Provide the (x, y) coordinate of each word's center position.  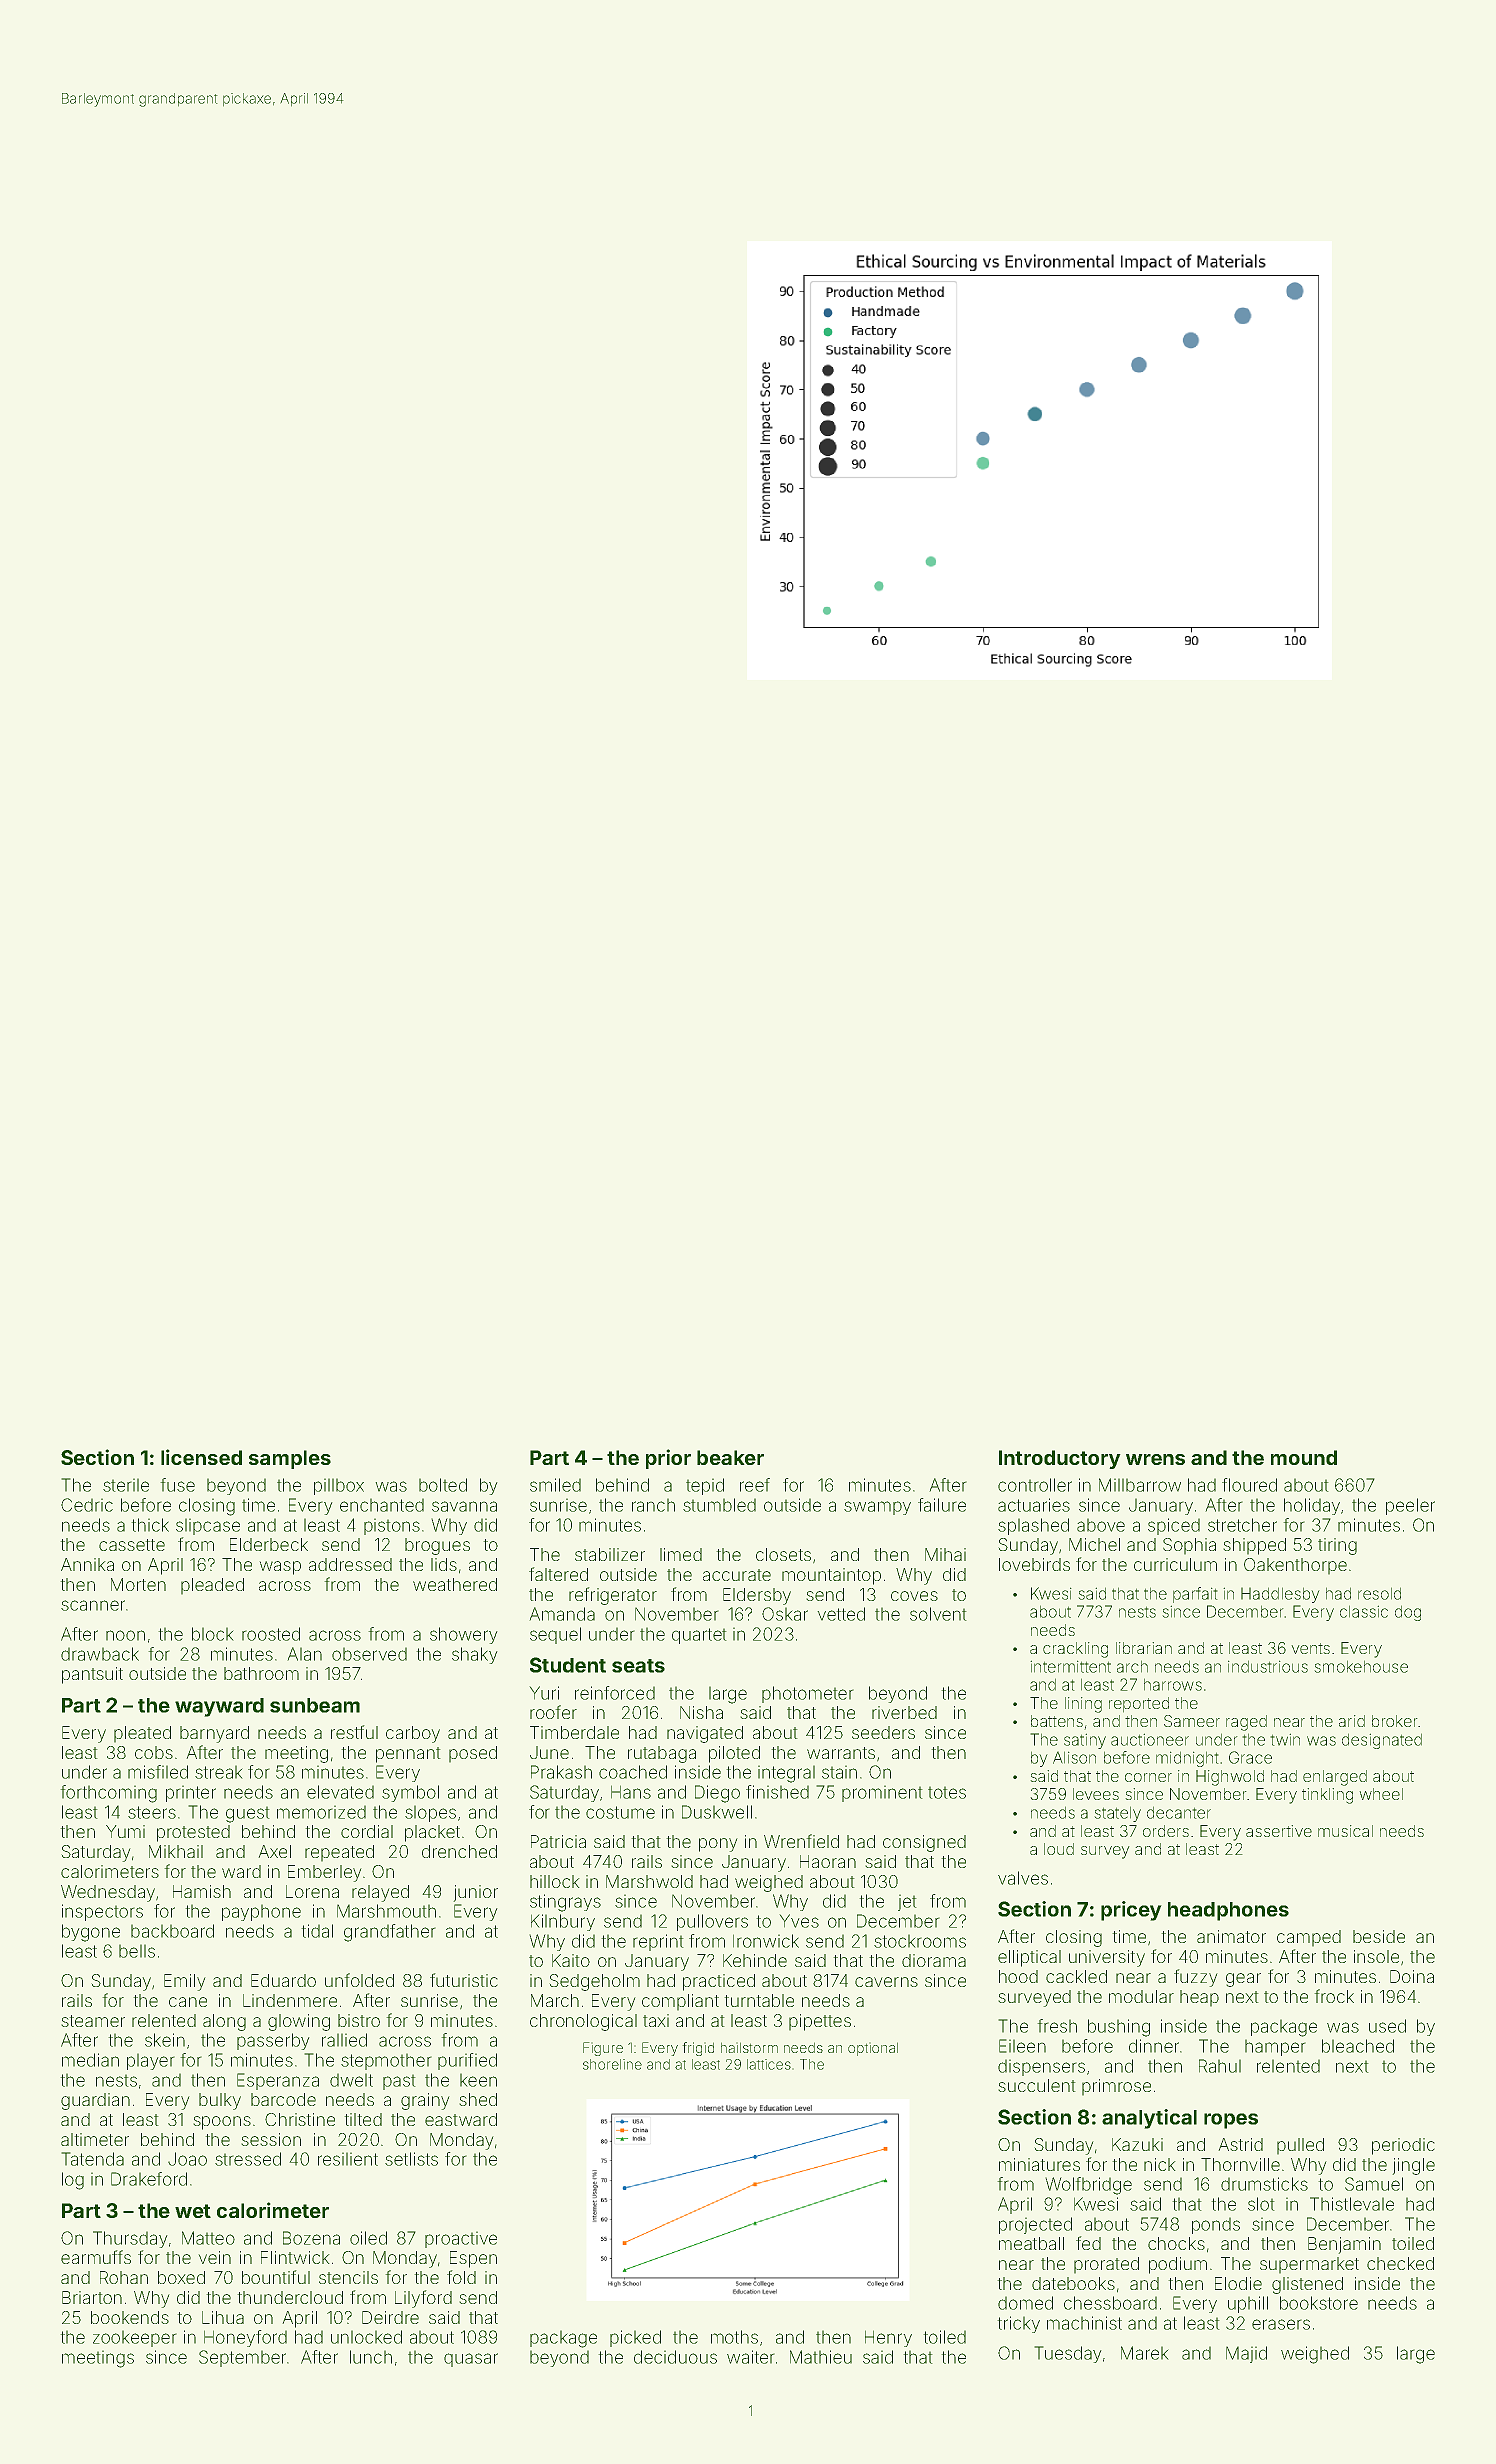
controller (1035, 1485)
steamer (93, 2021)
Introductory (1060, 1459)
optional (873, 2049)
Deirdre (390, 2317)
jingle (1413, 2166)
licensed (201, 1457)
